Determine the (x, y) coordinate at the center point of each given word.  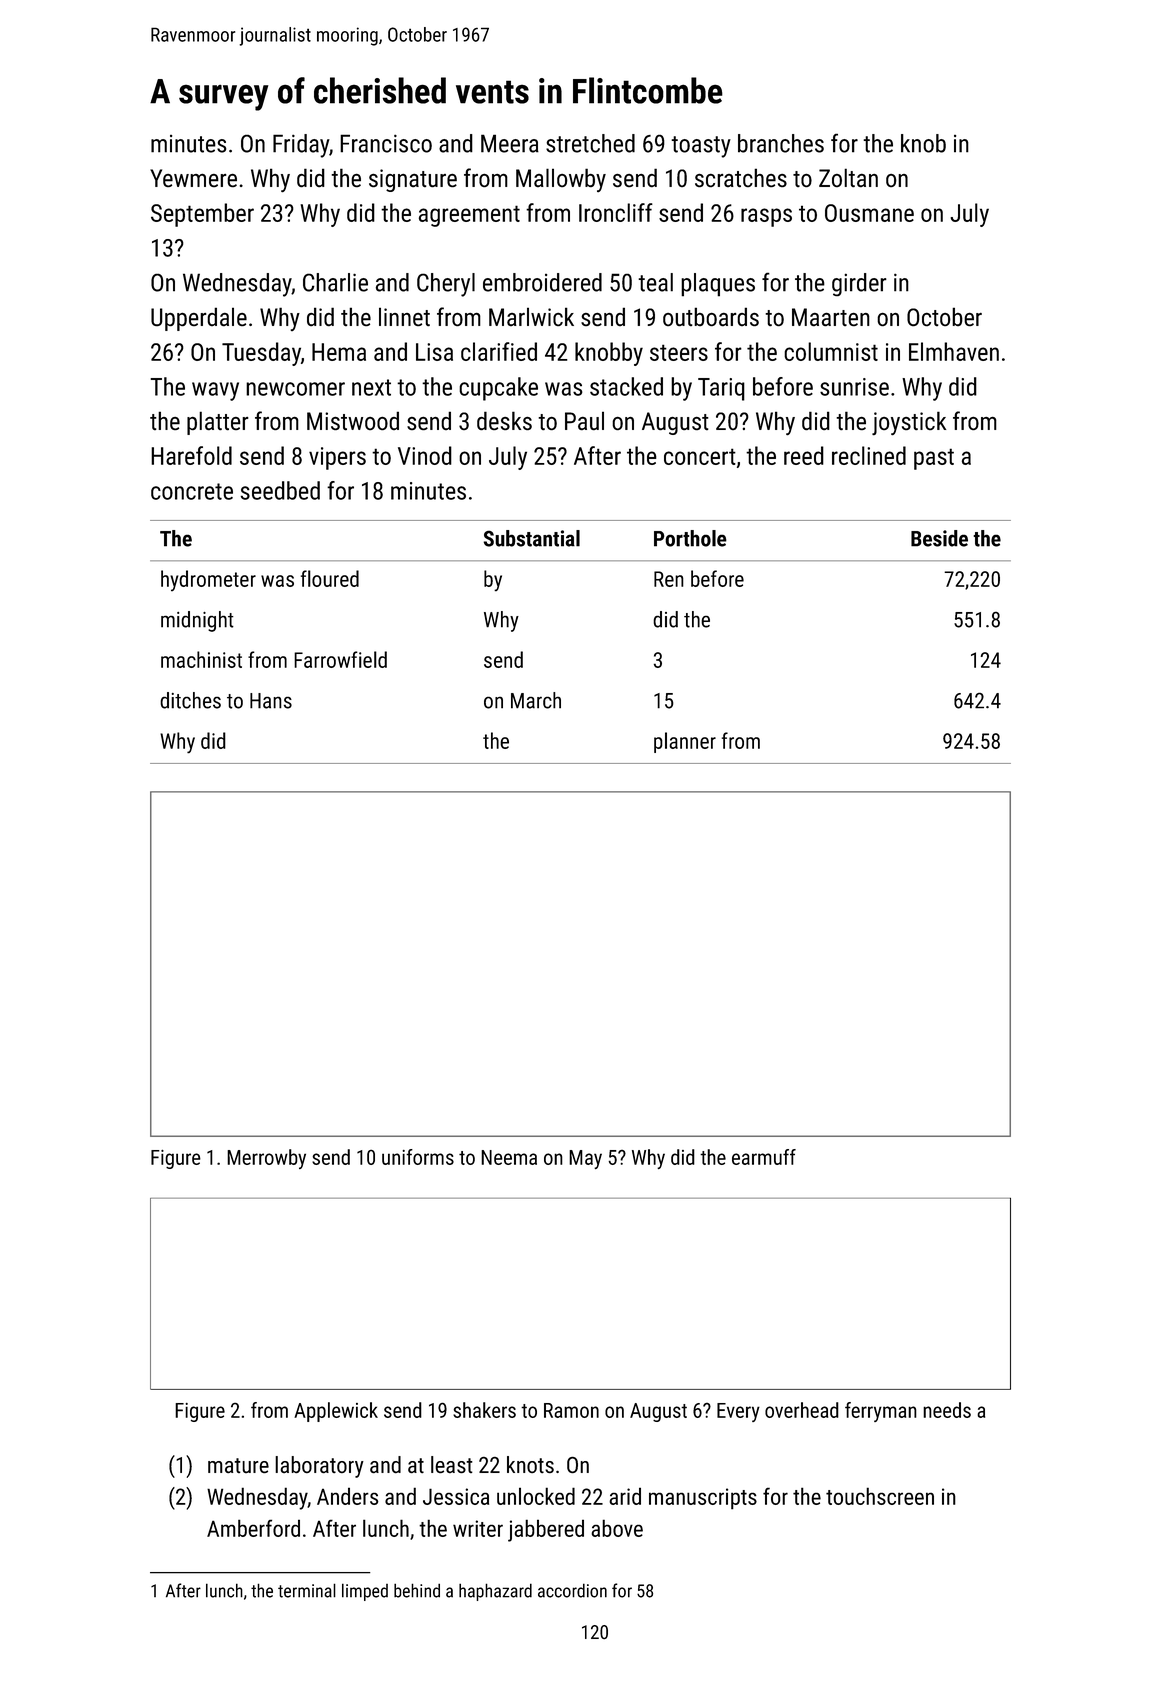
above (617, 1528)
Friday (301, 146)
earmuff (764, 1157)
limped (365, 1592)
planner (685, 742)
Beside (939, 538)
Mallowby (561, 180)
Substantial (532, 538)
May (585, 1159)
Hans (271, 701)
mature (238, 1465)
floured (330, 578)
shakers (484, 1410)
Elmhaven (954, 351)
